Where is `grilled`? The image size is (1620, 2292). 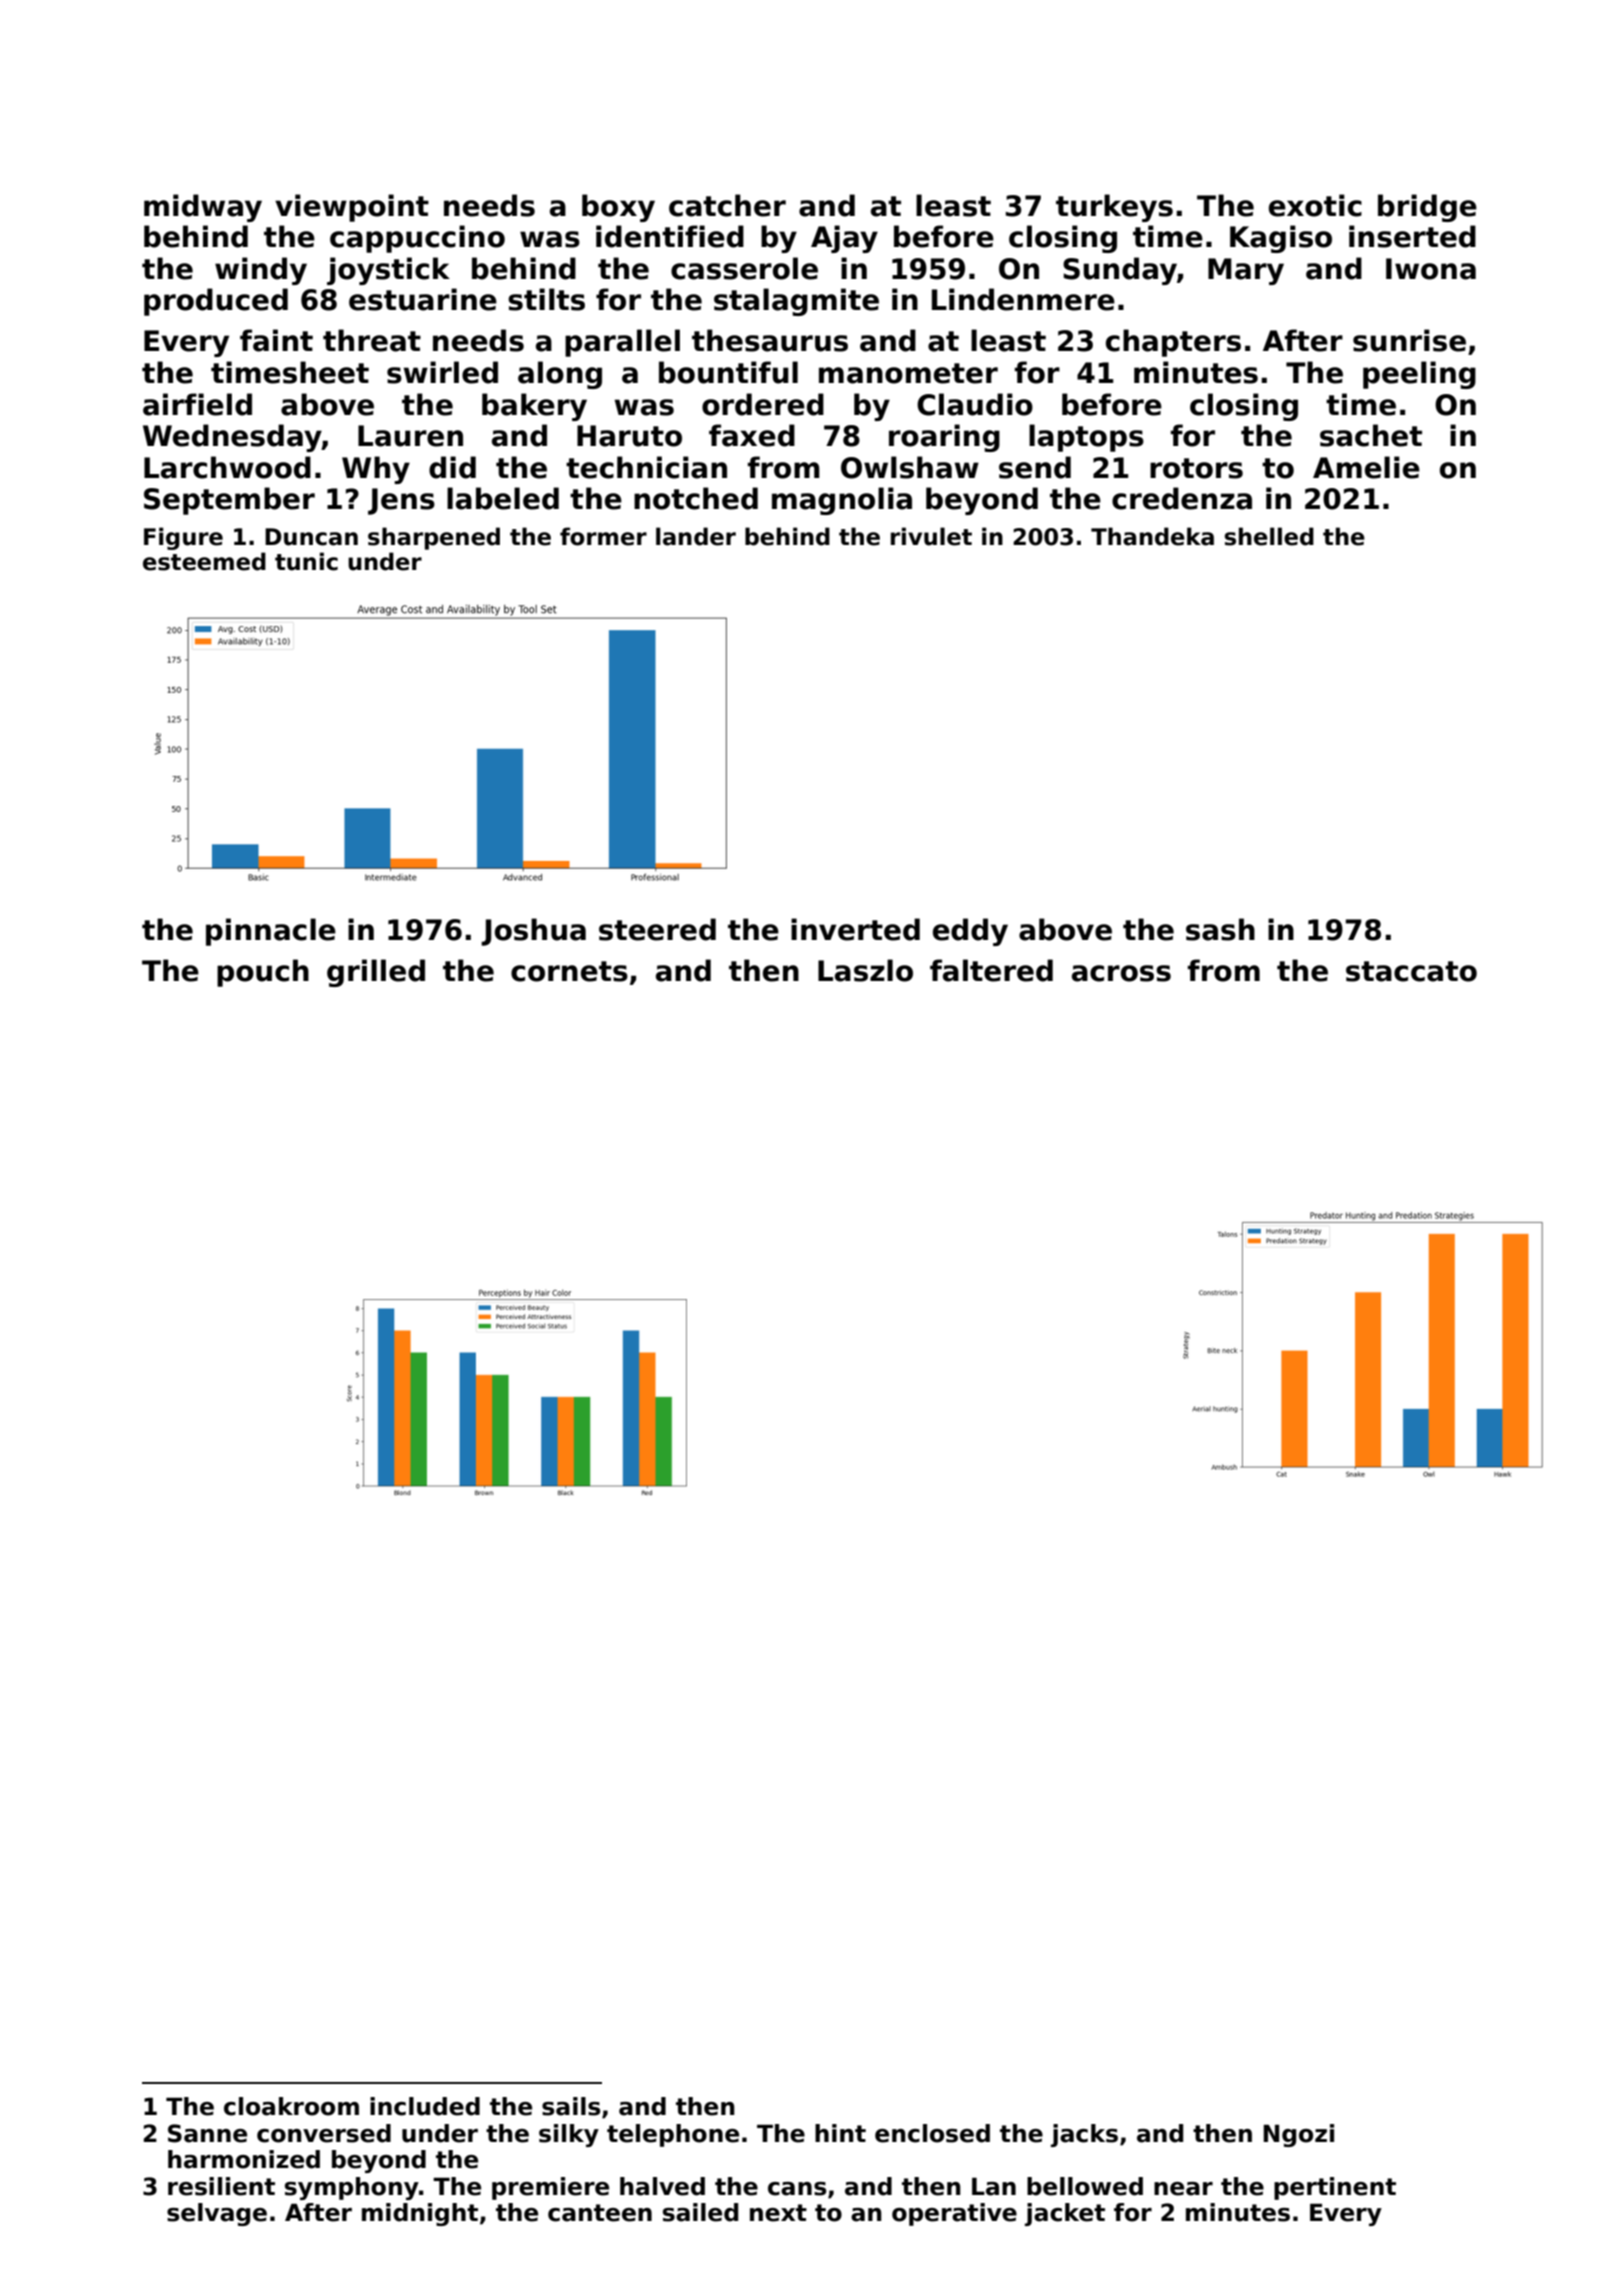 grilled is located at coordinates (376, 973).
